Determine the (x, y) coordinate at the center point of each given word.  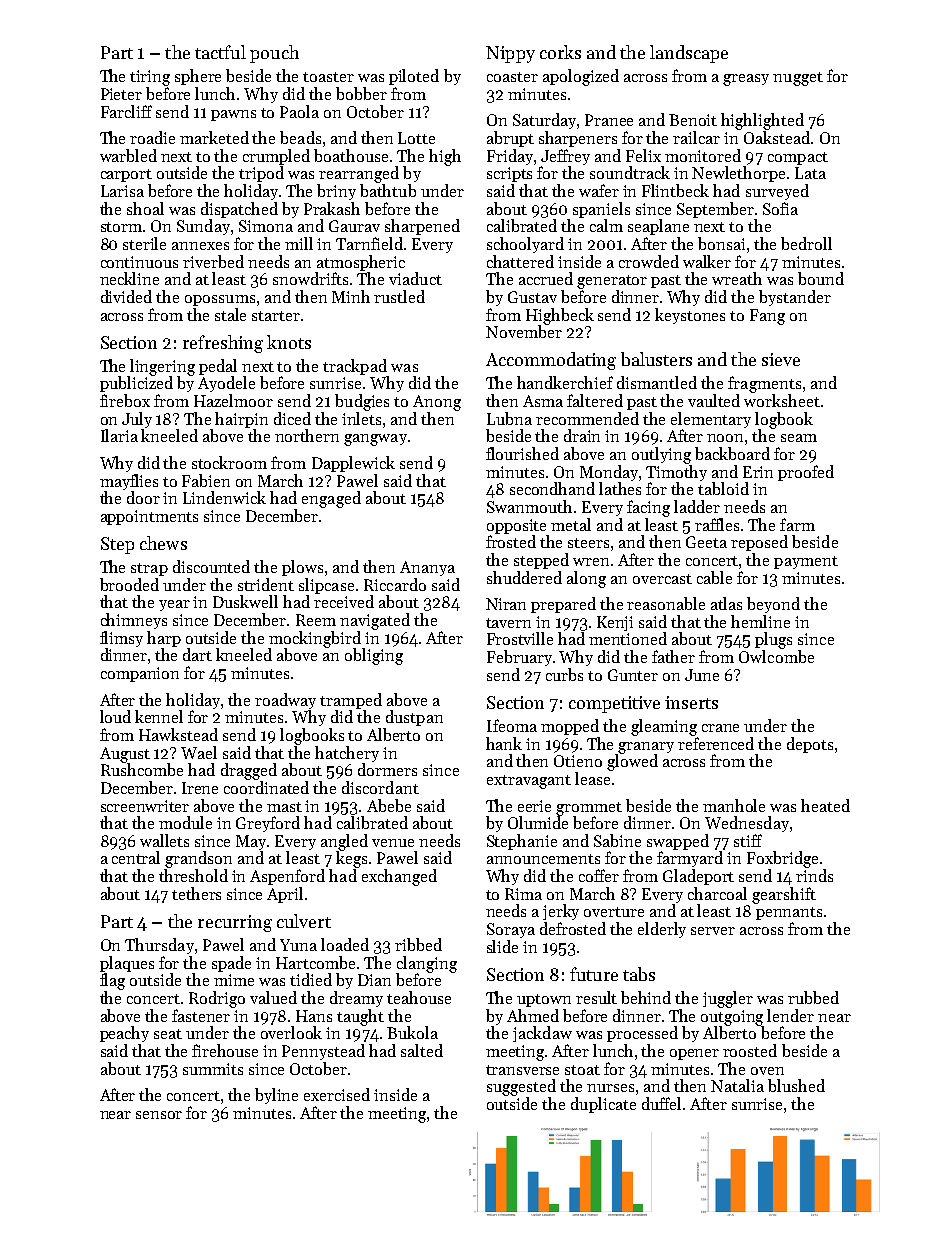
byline (276, 1096)
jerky (561, 912)
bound (821, 278)
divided (126, 296)
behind (646, 997)
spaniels (601, 210)
